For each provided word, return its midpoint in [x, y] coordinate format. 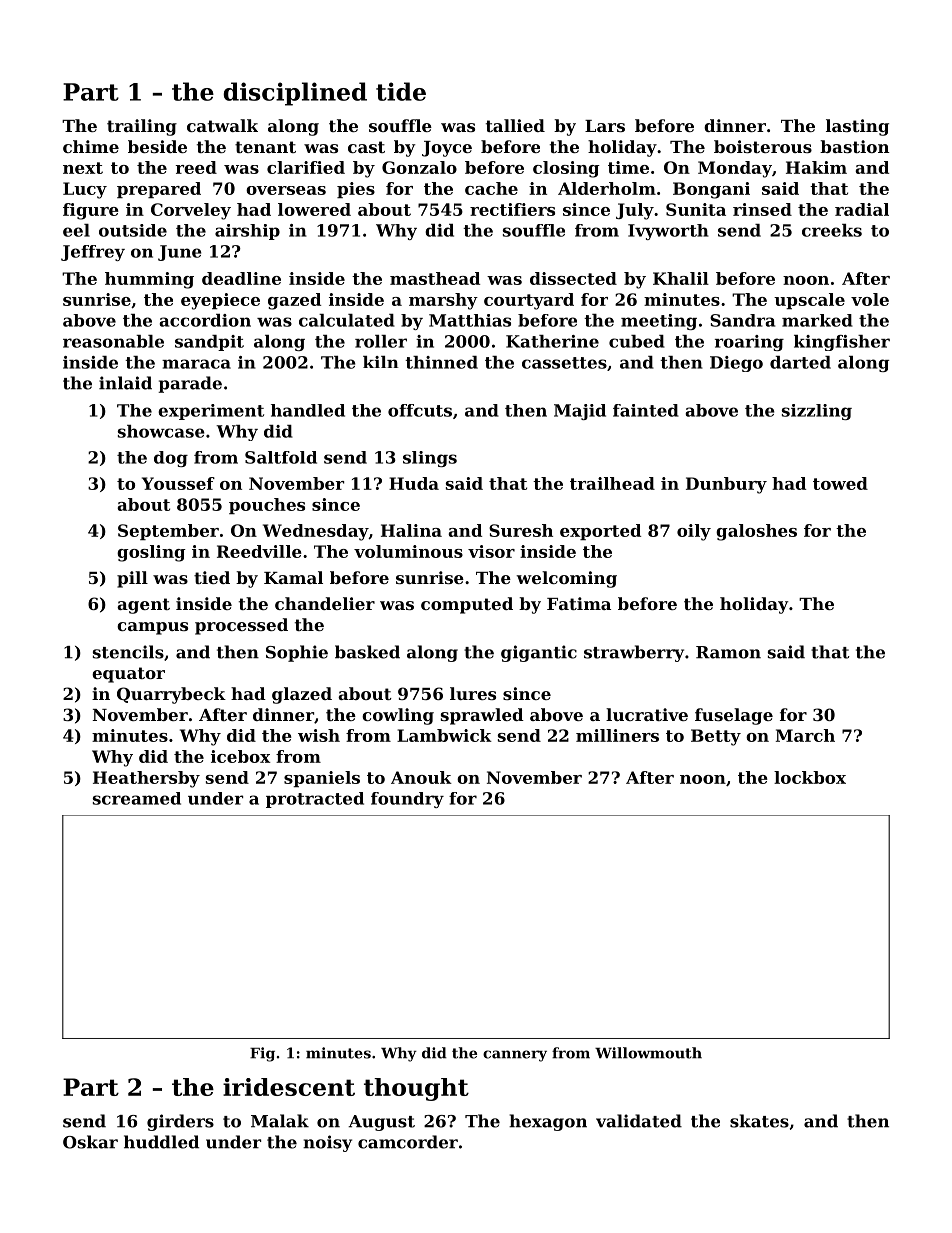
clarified [306, 167]
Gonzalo [419, 167]
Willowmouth [648, 1053]
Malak [280, 1121]
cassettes [564, 363]
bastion [855, 146]
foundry [407, 800]
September [168, 532]
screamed [137, 798]
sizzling [817, 412]
